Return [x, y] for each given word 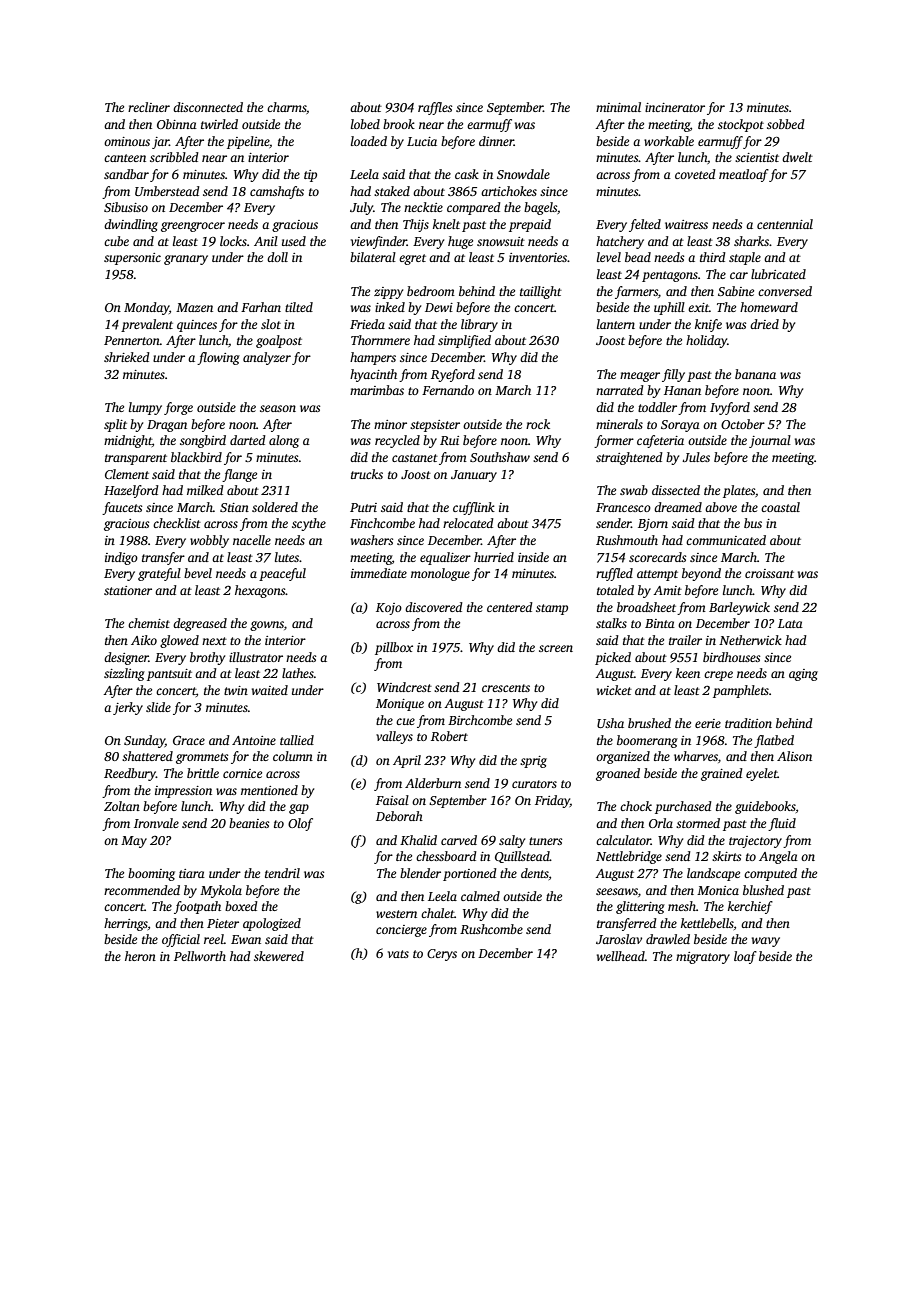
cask [467, 174]
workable [669, 141]
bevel [198, 573]
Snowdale [523, 174]
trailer [685, 640]
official [181, 940]
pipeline [248, 142]
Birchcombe [480, 720]
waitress [686, 224]
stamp [552, 609]
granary [186, 260]
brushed [649, 723]
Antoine [254, 740]
